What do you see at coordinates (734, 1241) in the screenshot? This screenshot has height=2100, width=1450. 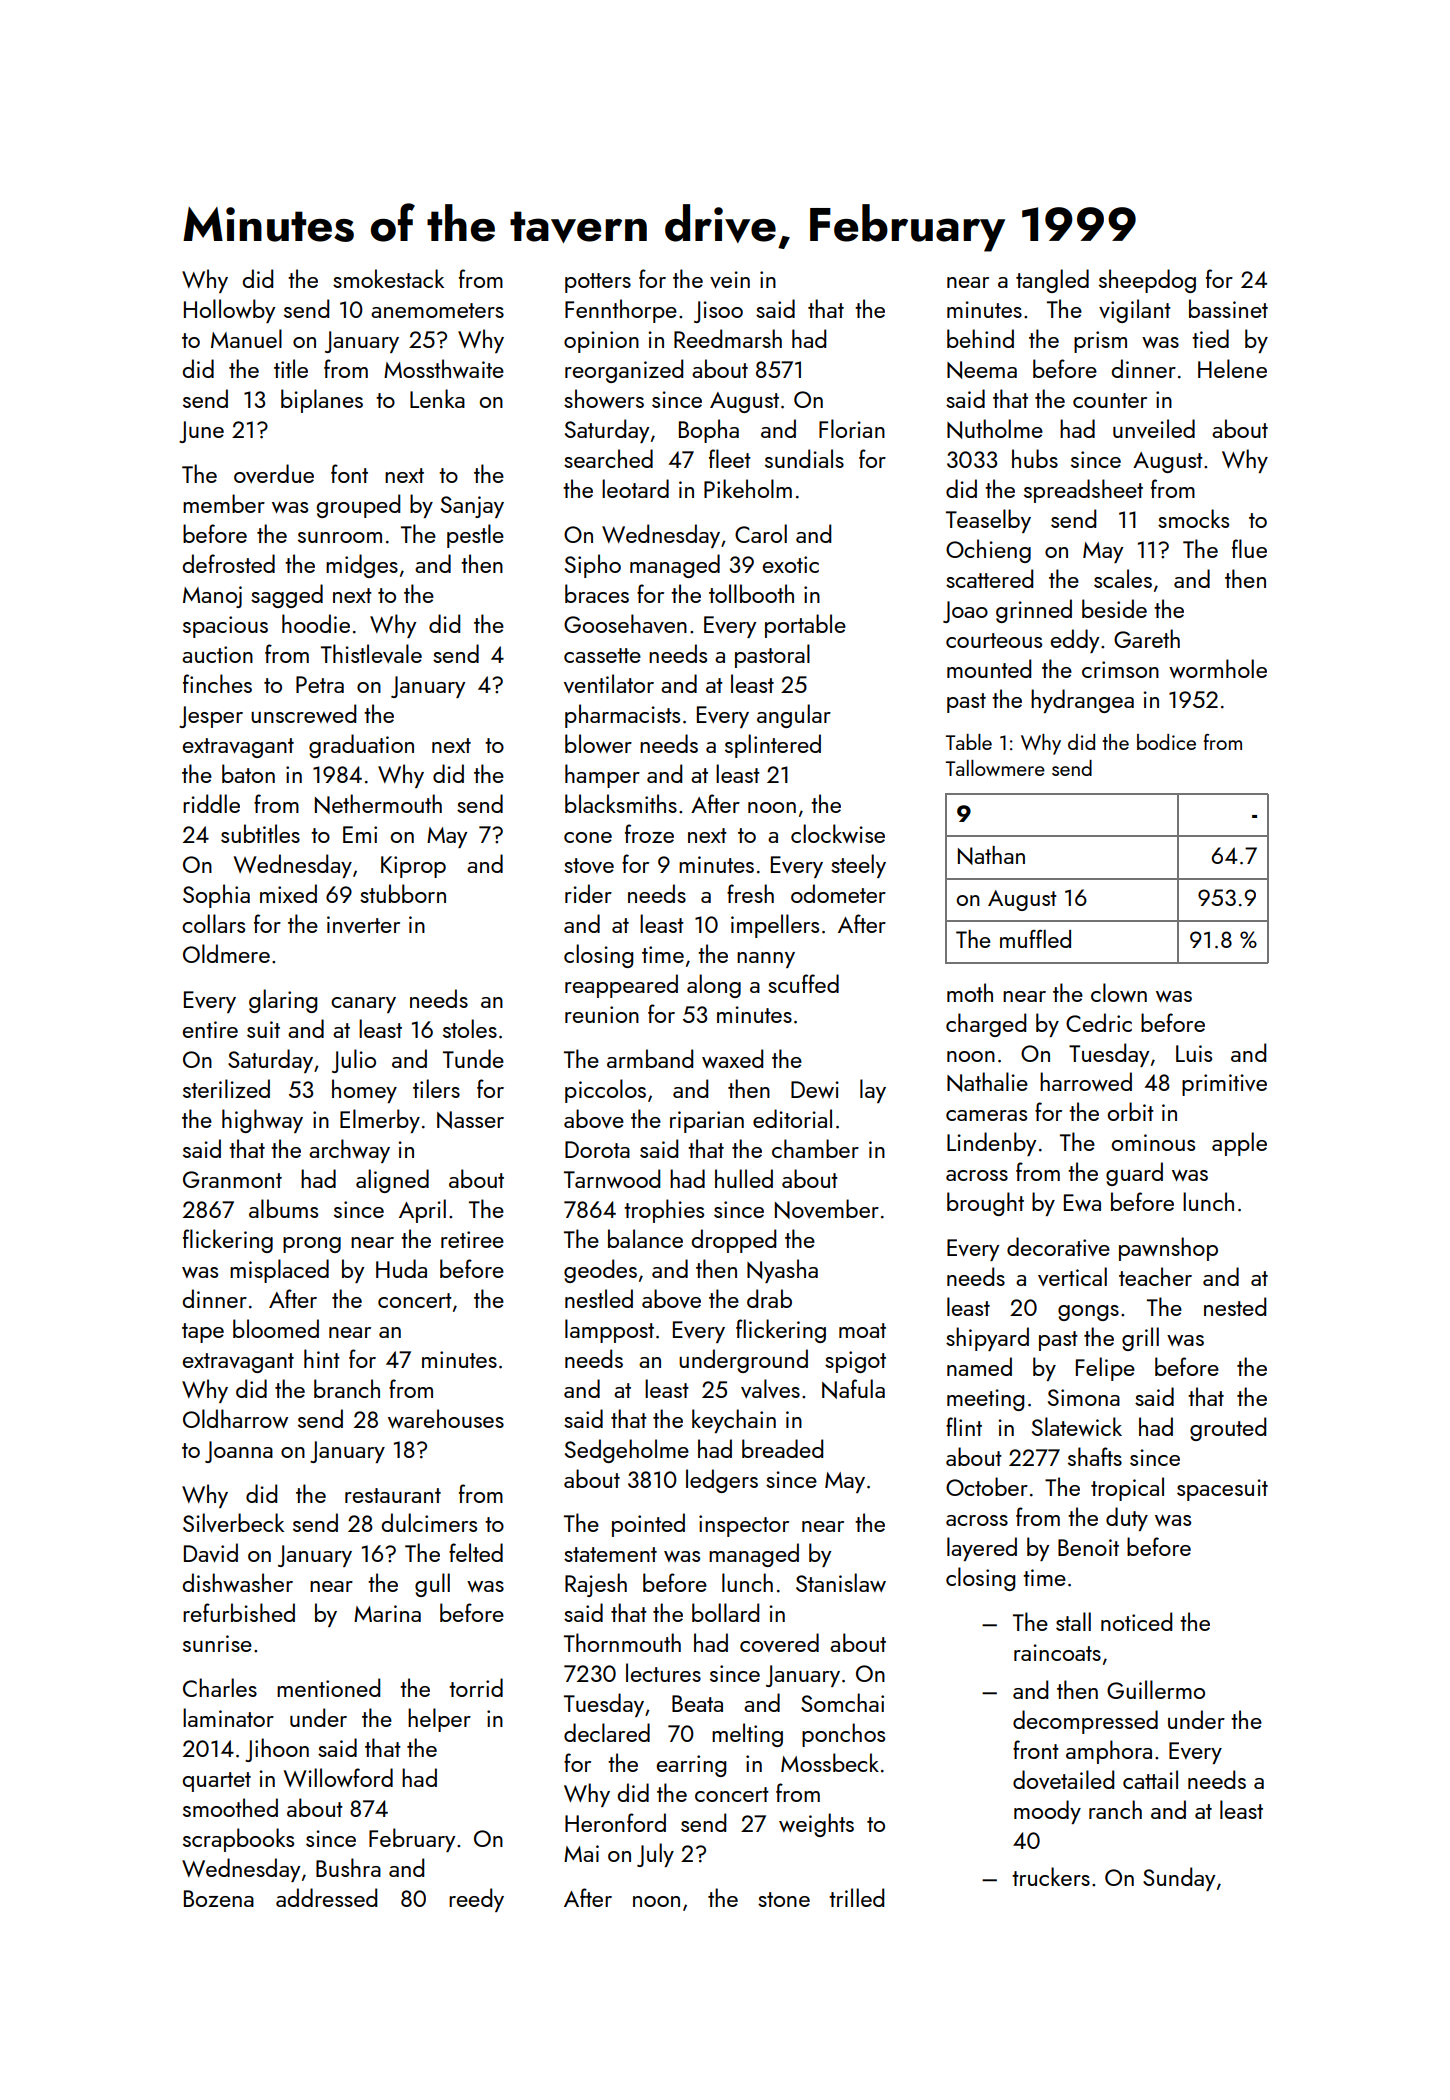 I see `dropped` at bounding box center [734, 1241].
